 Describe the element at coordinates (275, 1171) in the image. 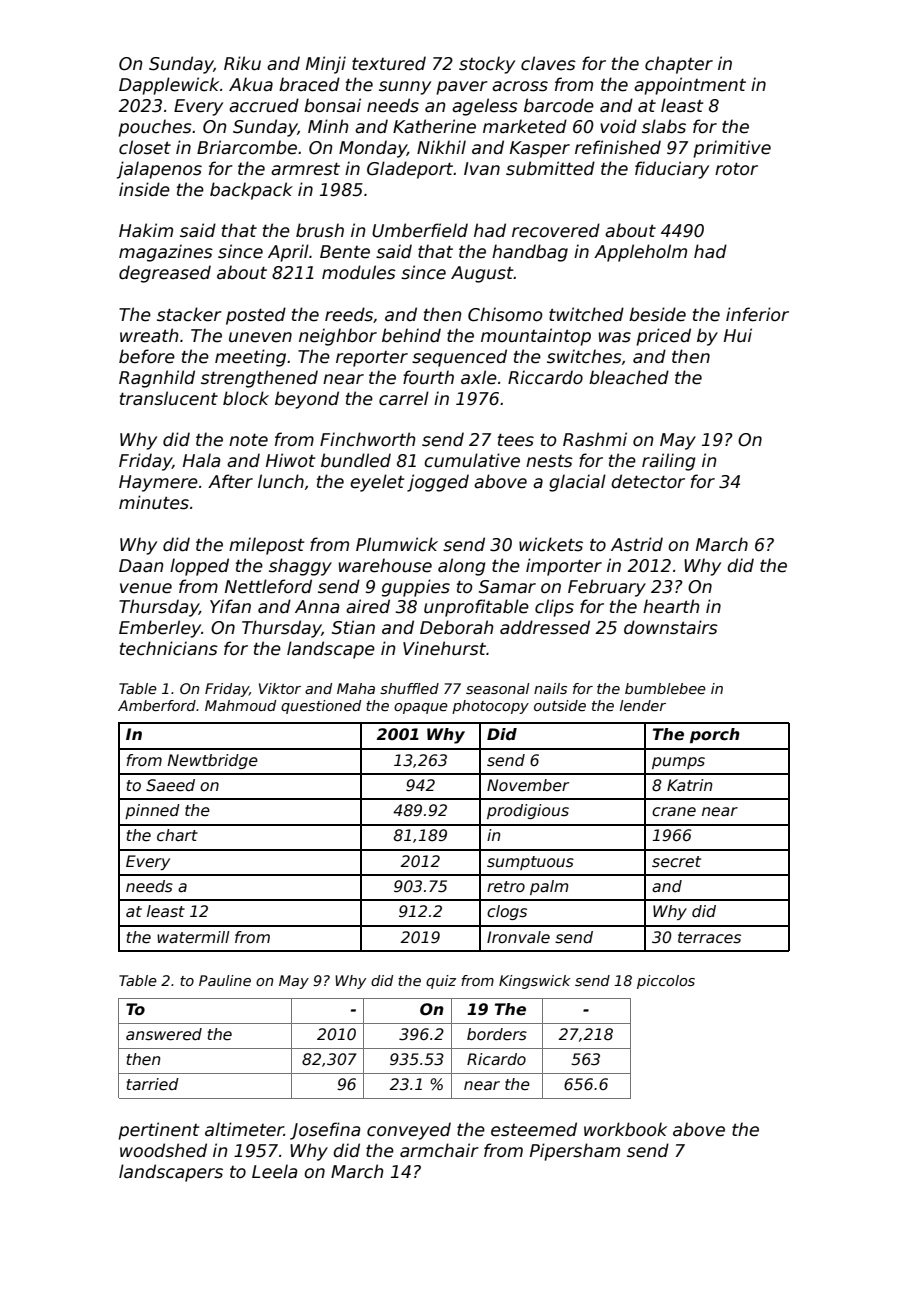

I see `Leela` at that location.
